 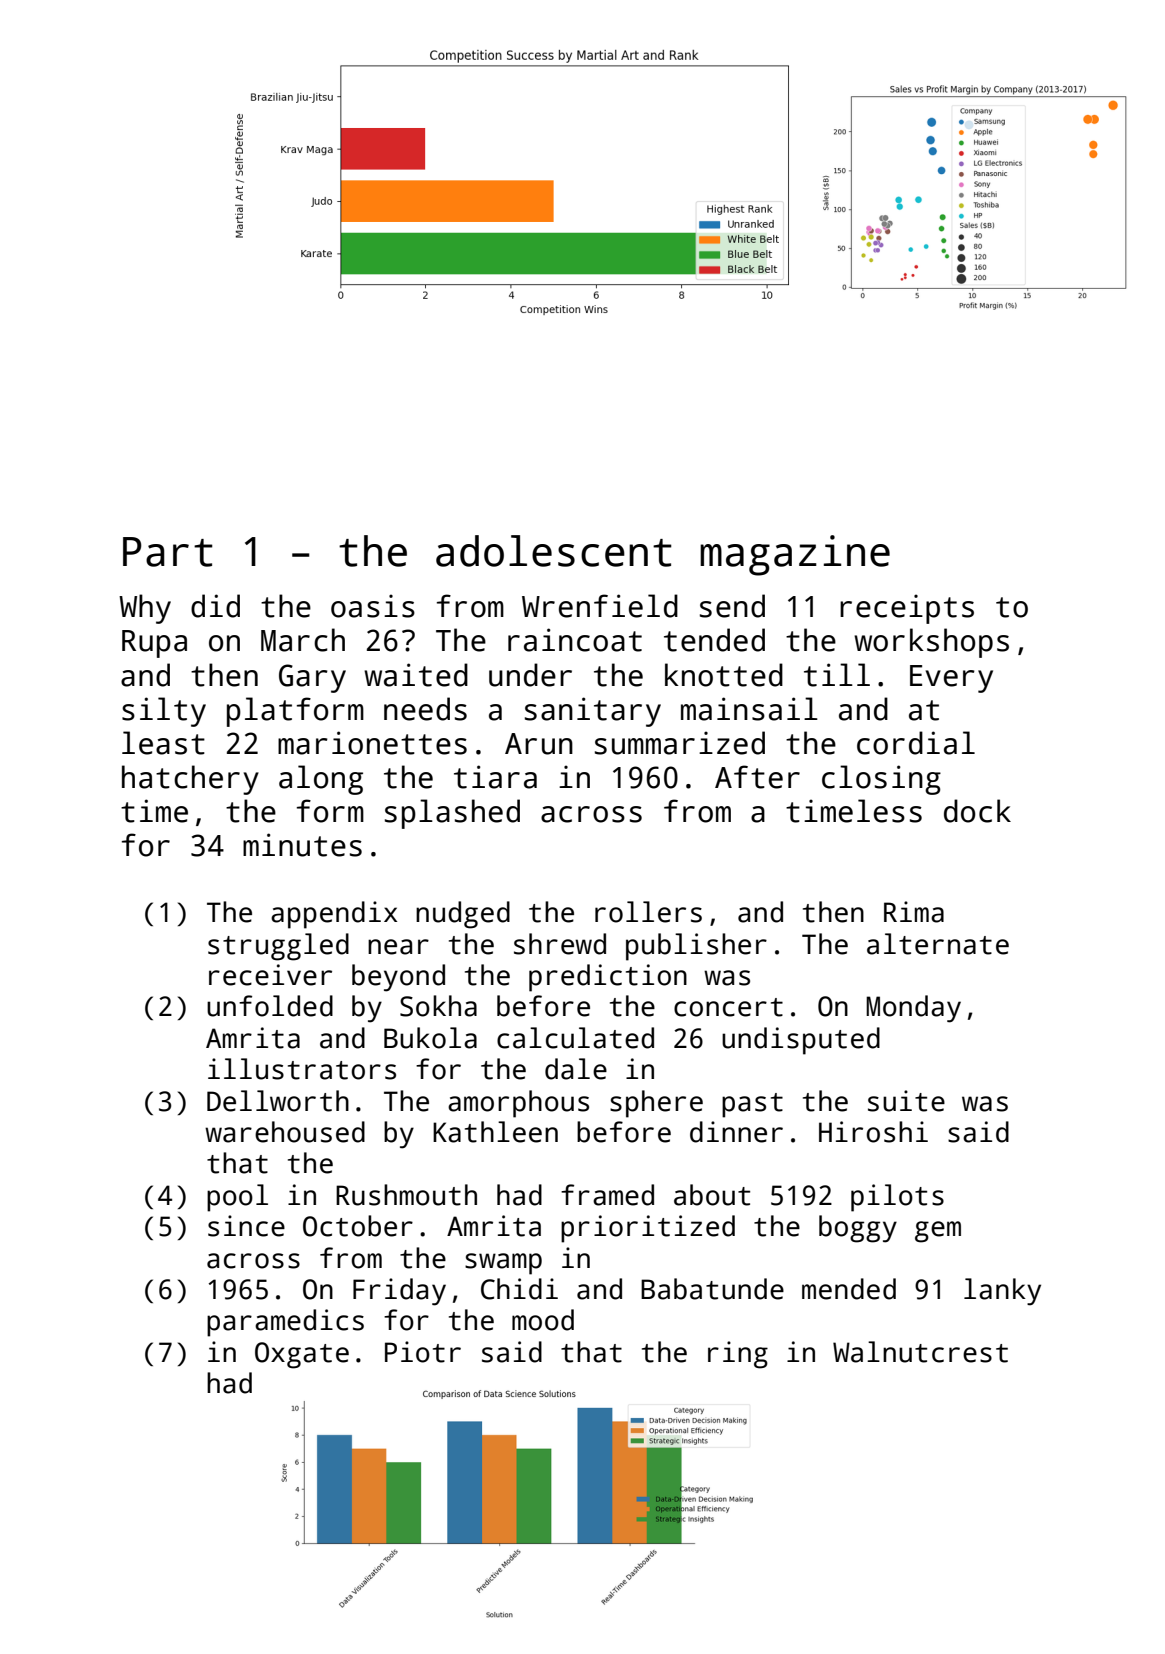 I want to click on framed, so click(x=607, y=1195).
